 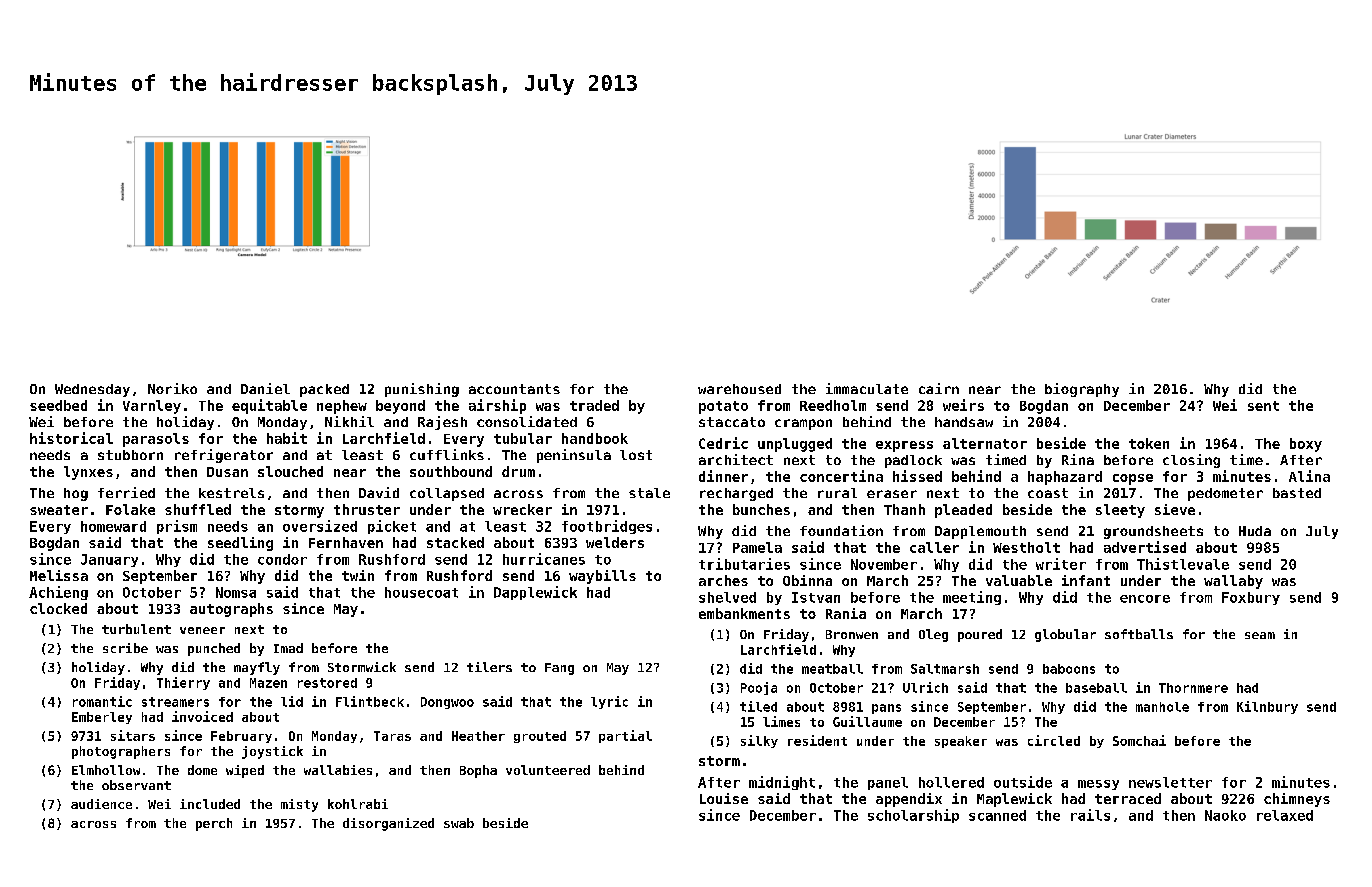 What do you see at coordinates (156, 440) in the page?
I see `parasols` at bounding box center [156, 440].
